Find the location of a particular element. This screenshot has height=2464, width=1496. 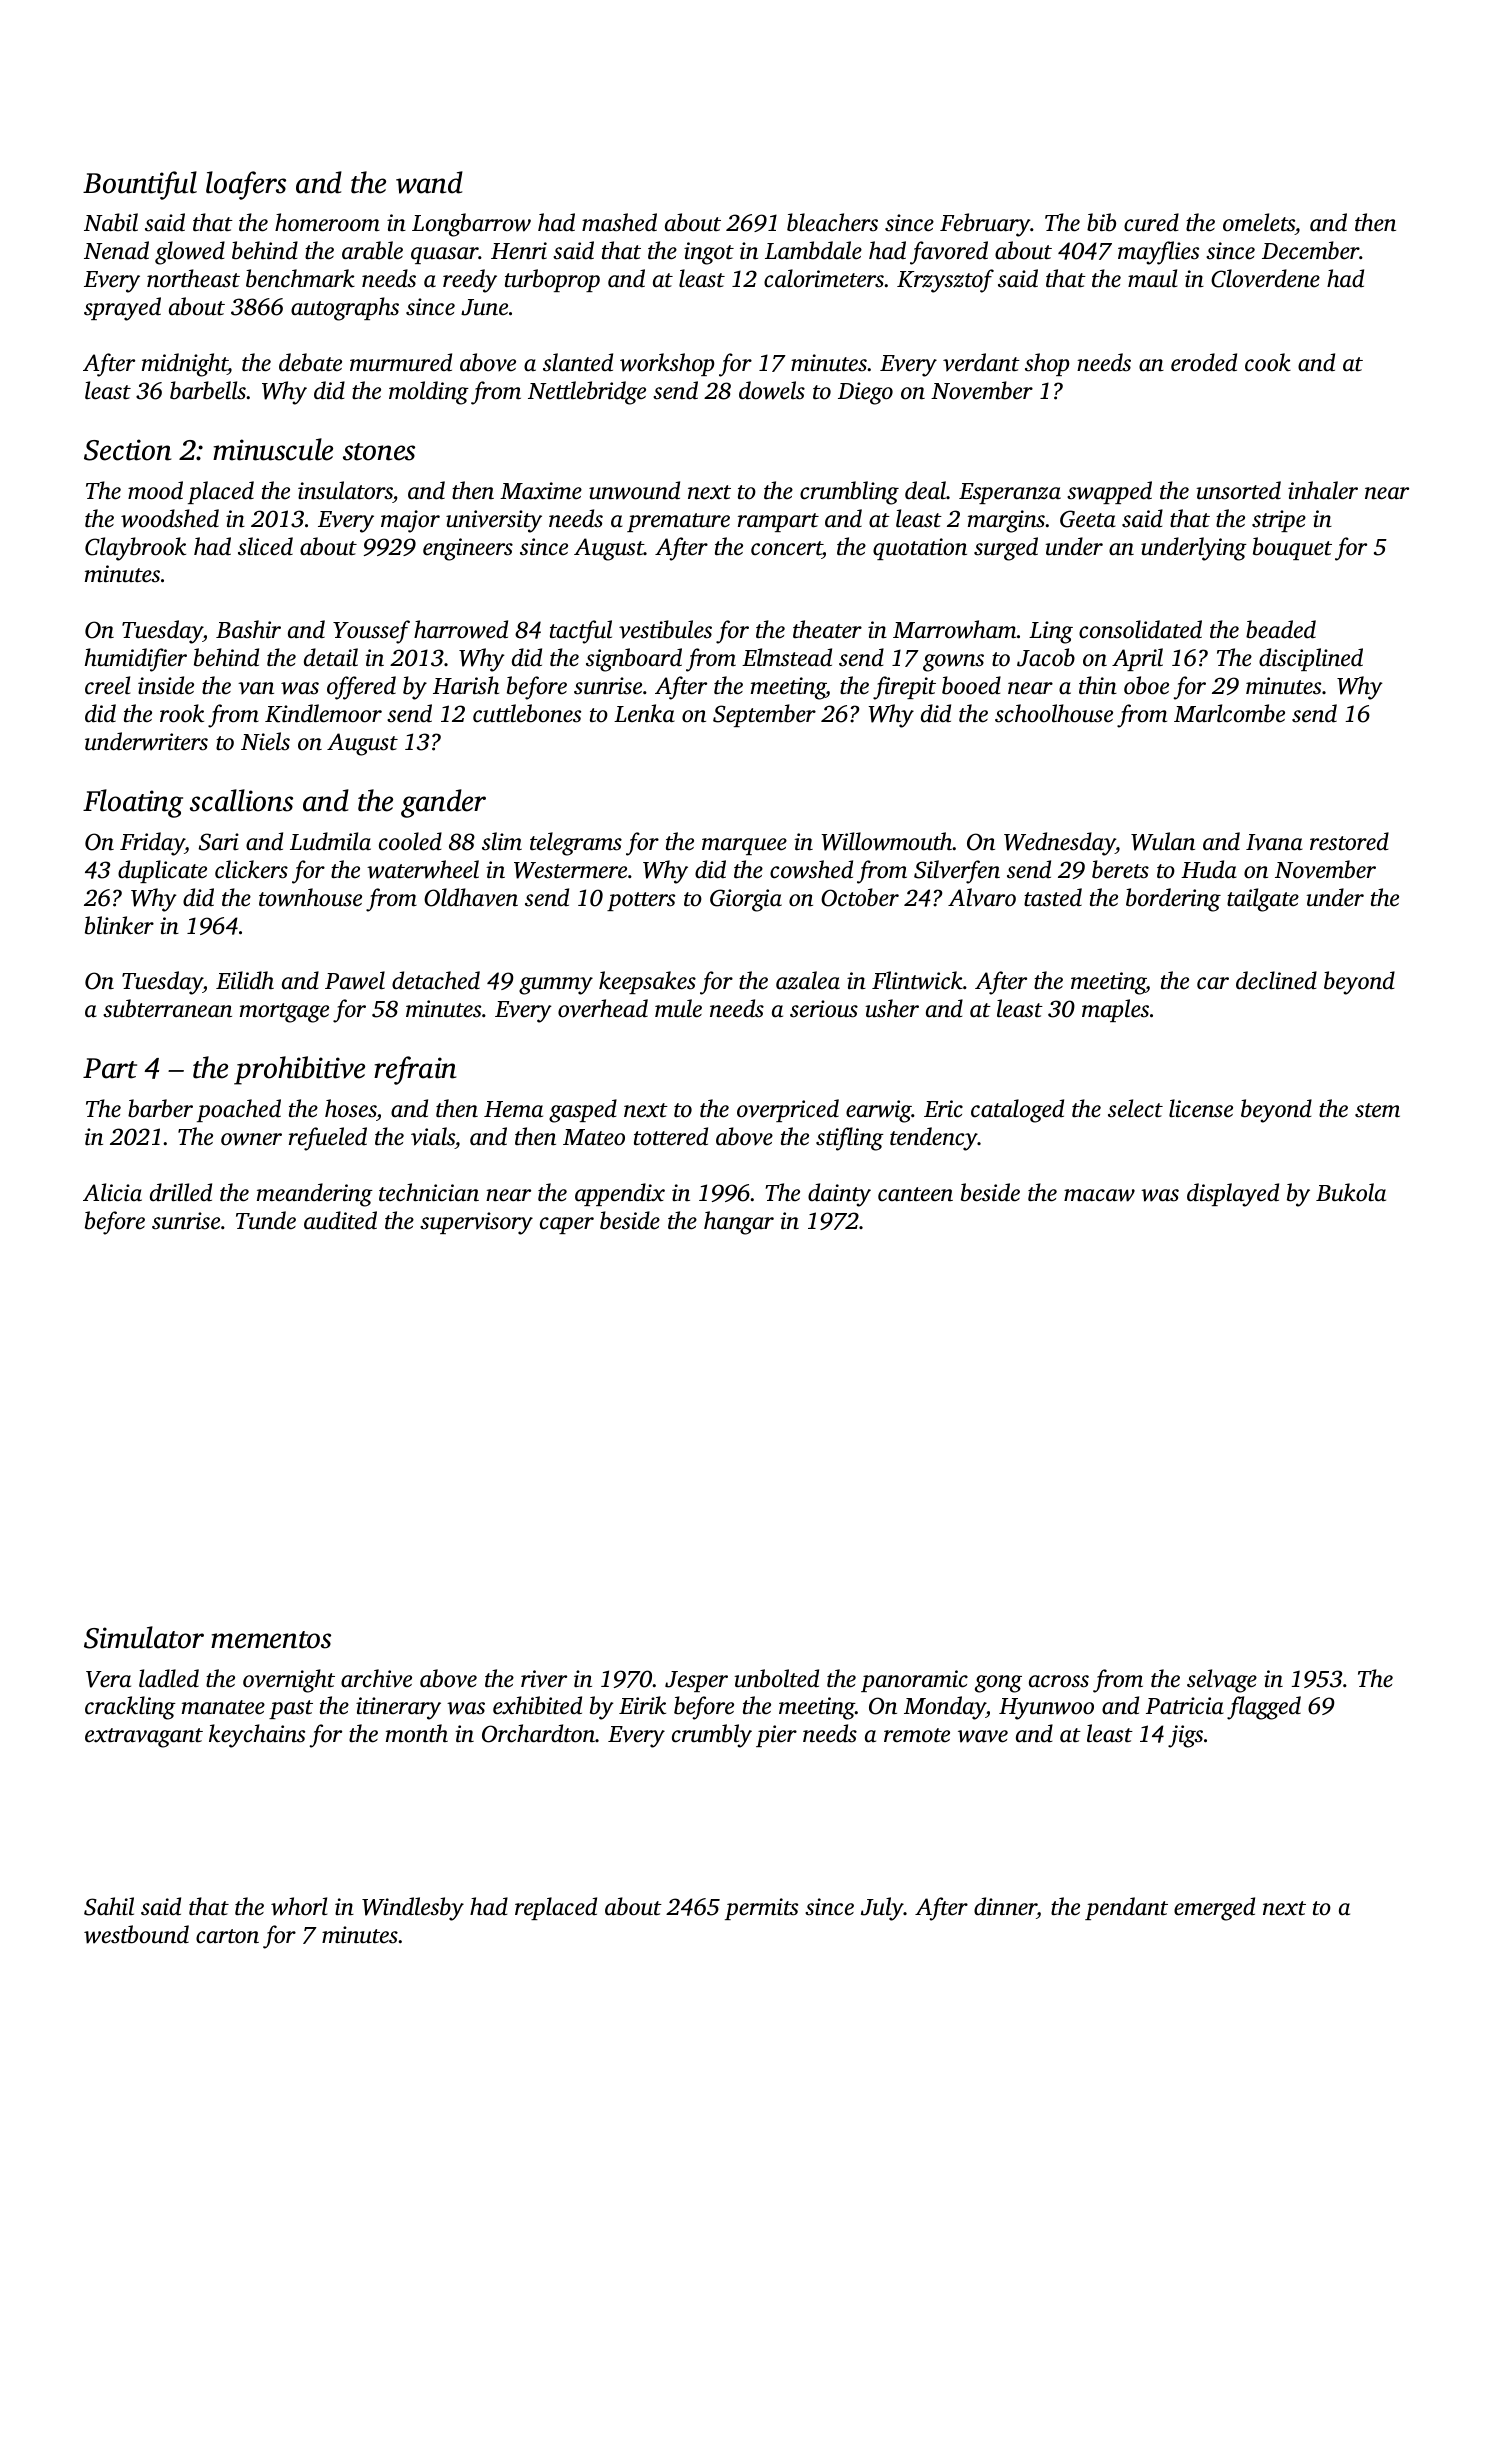

selvage is located at coordinates (1222, 1681).
